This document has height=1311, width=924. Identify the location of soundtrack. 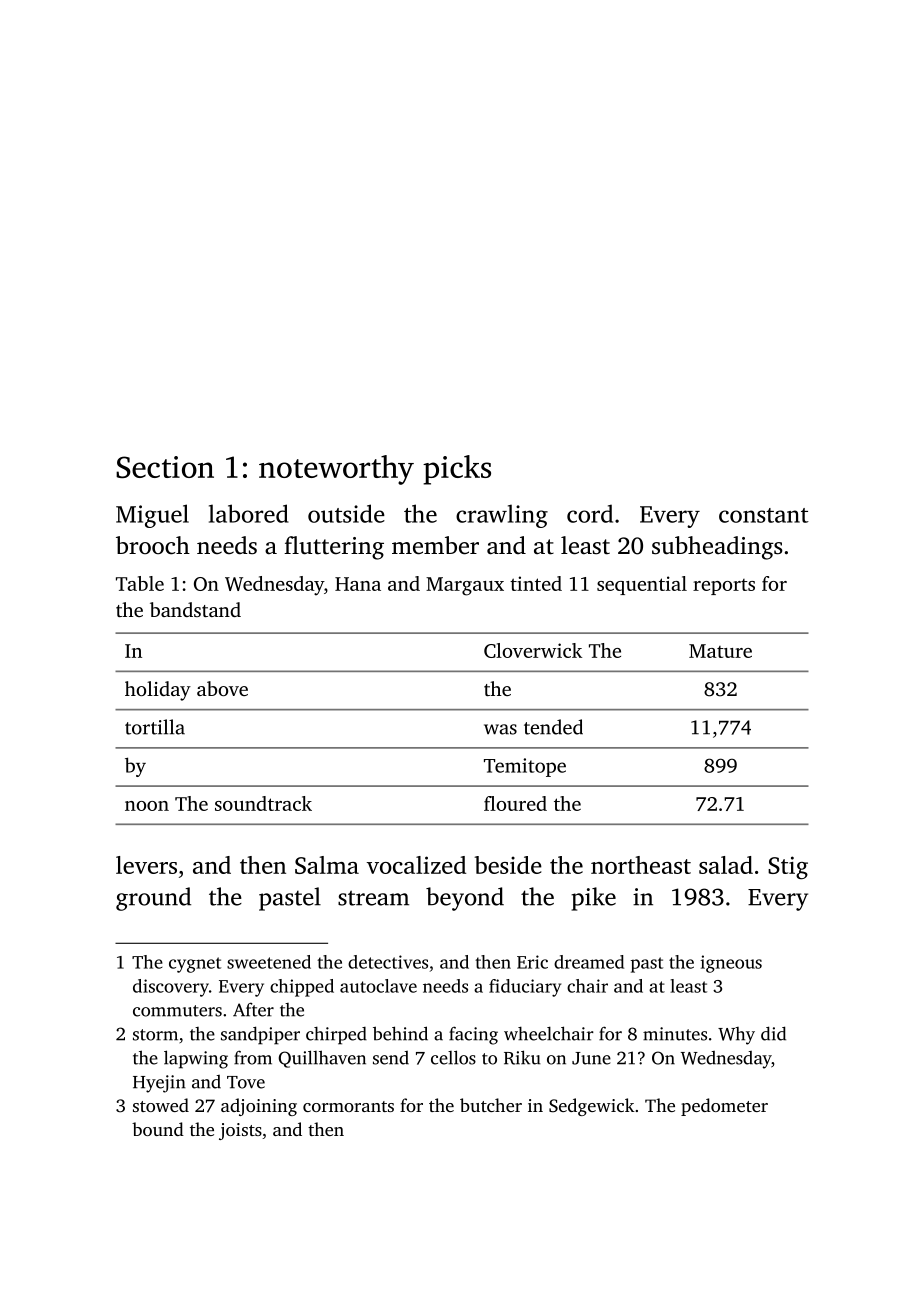
(263, 803).
